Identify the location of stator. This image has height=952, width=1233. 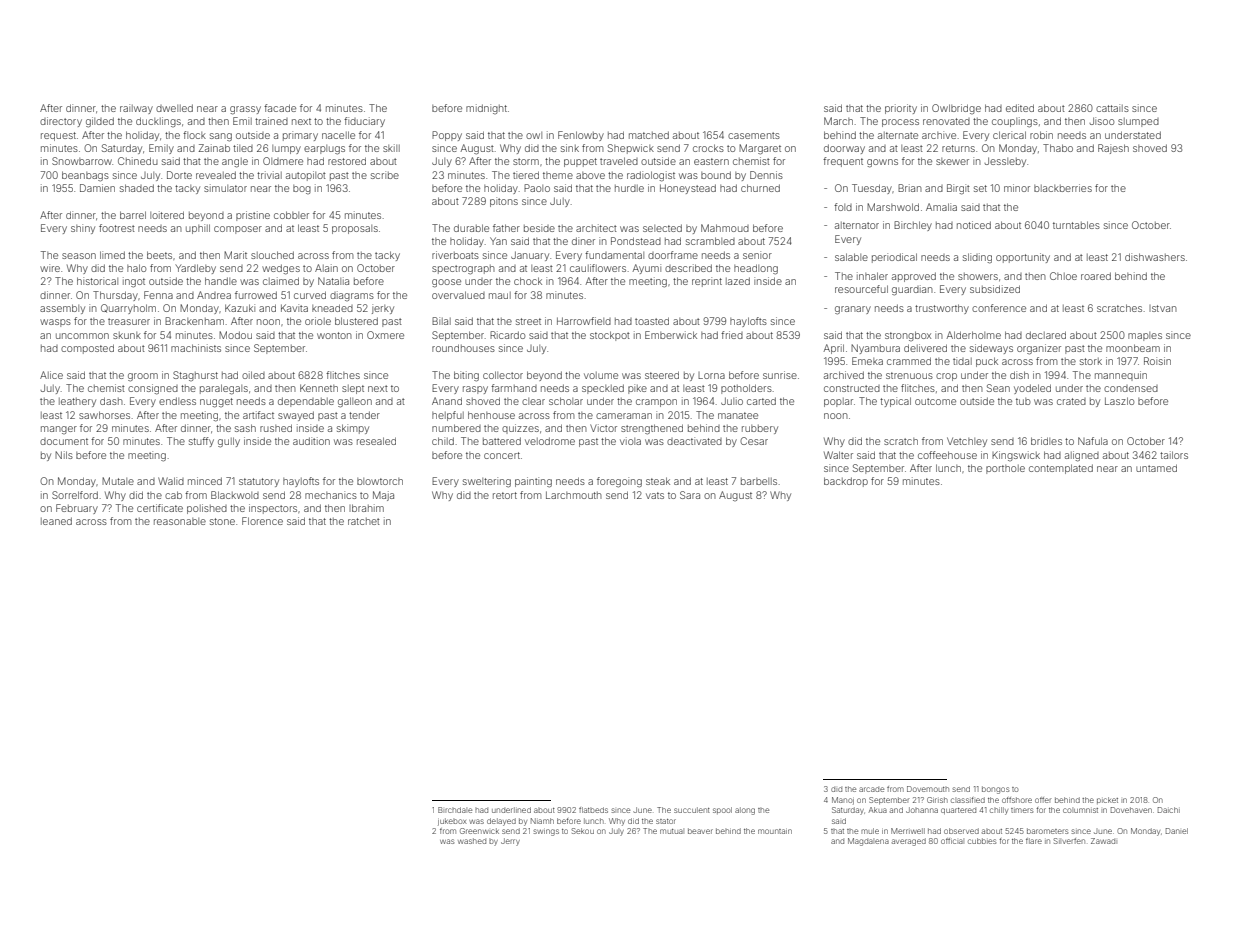
(666, 821).
